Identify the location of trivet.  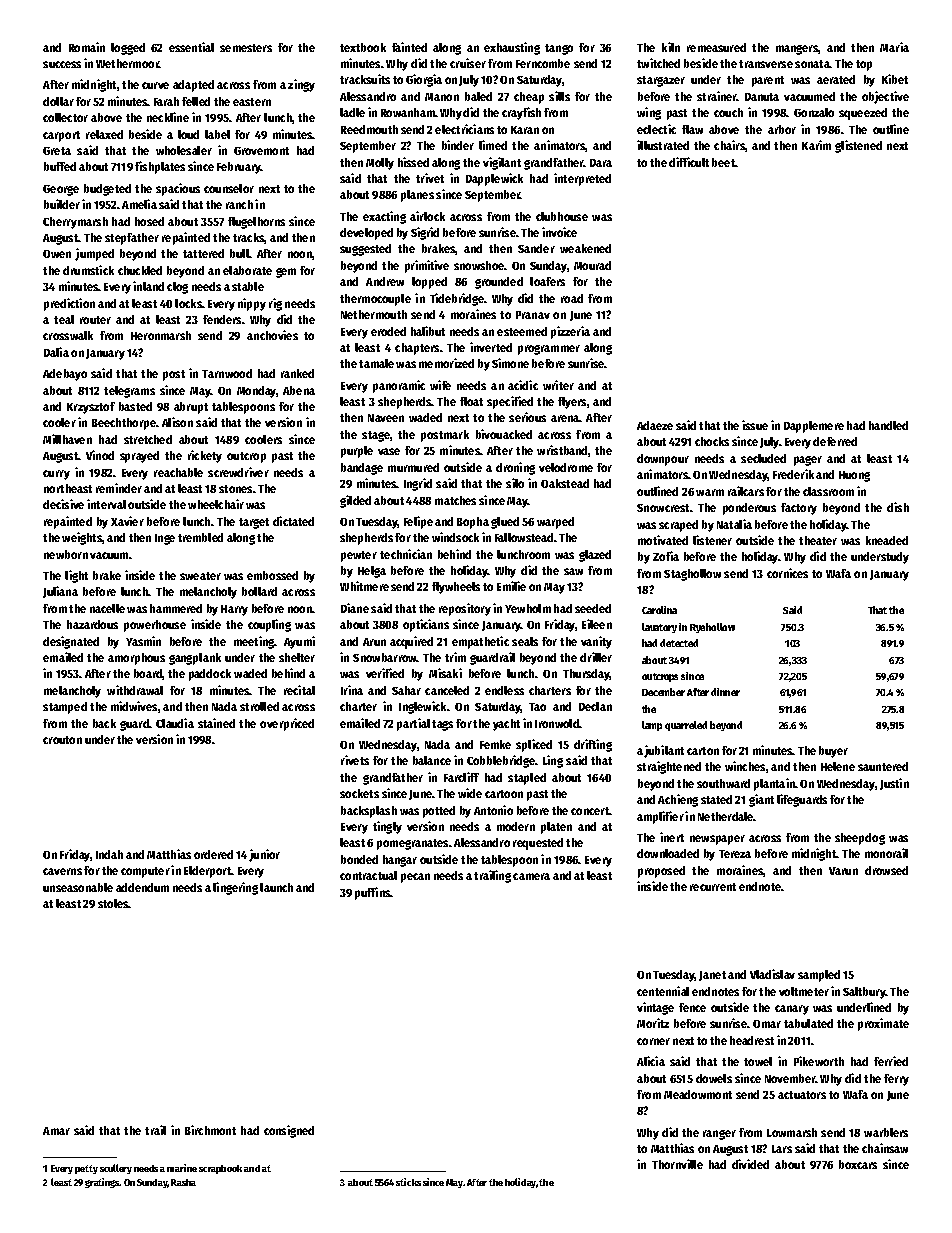
(430, 178).
